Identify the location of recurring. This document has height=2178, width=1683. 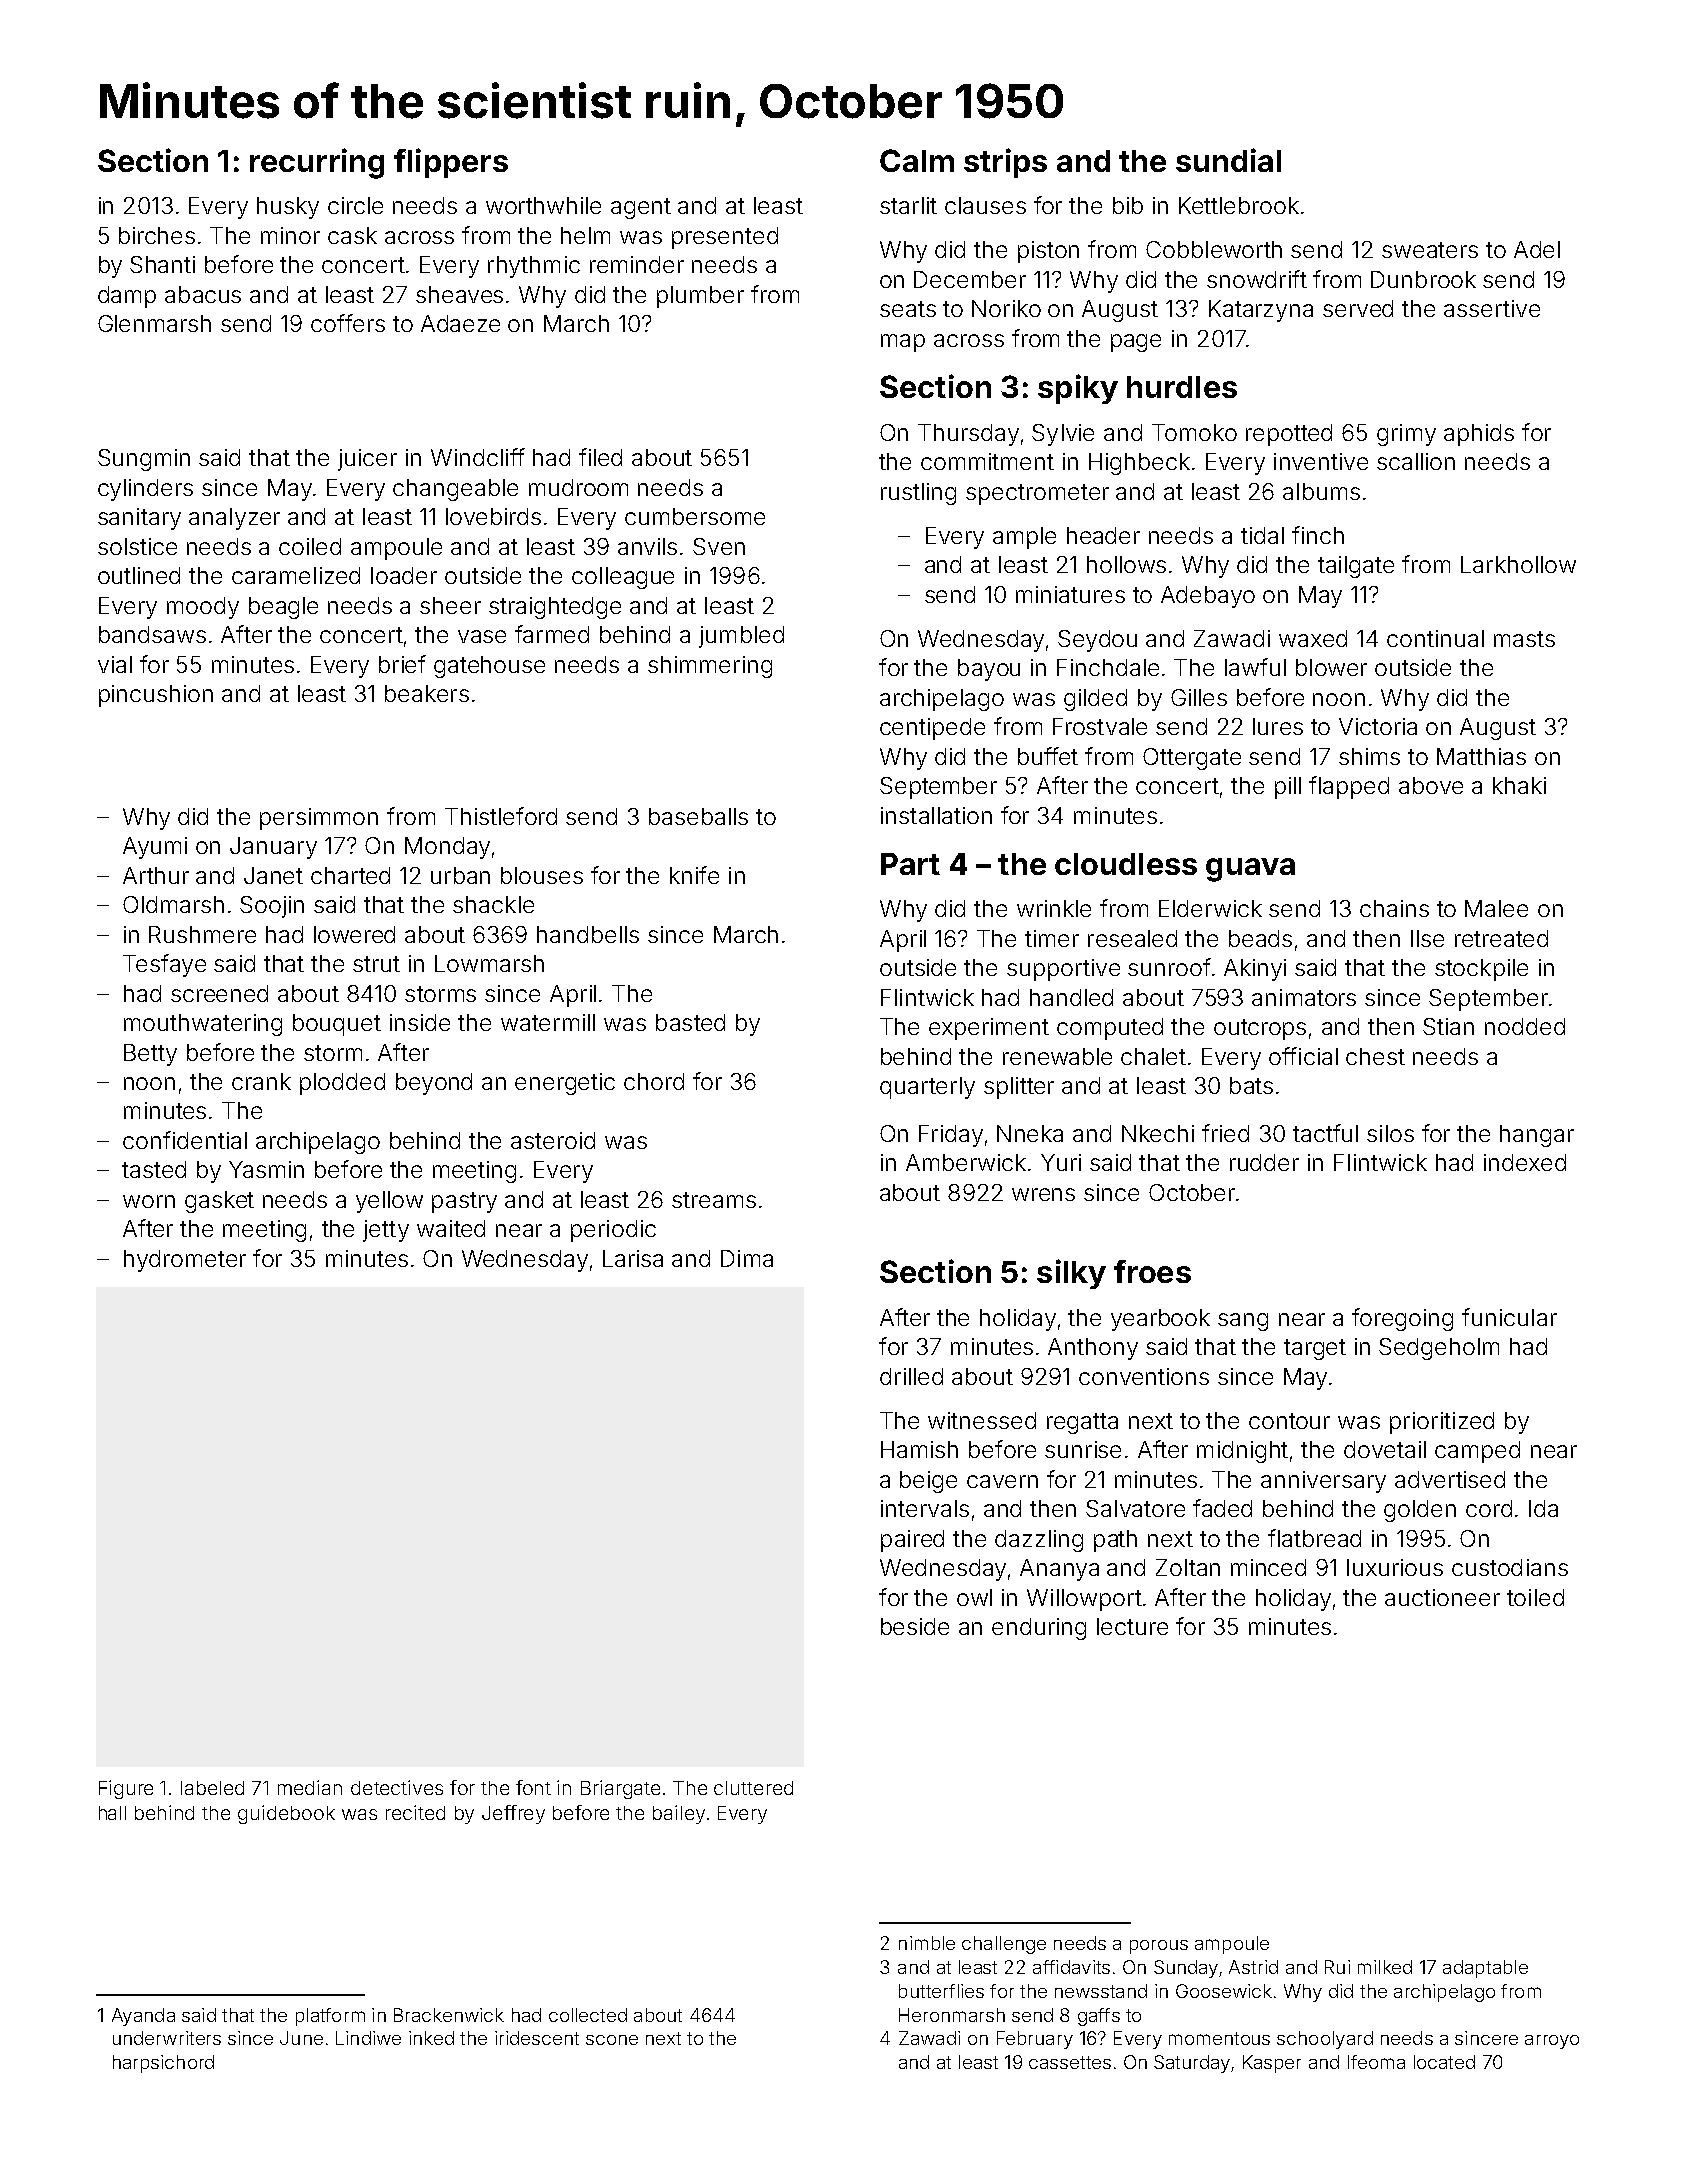
(317, 163).
